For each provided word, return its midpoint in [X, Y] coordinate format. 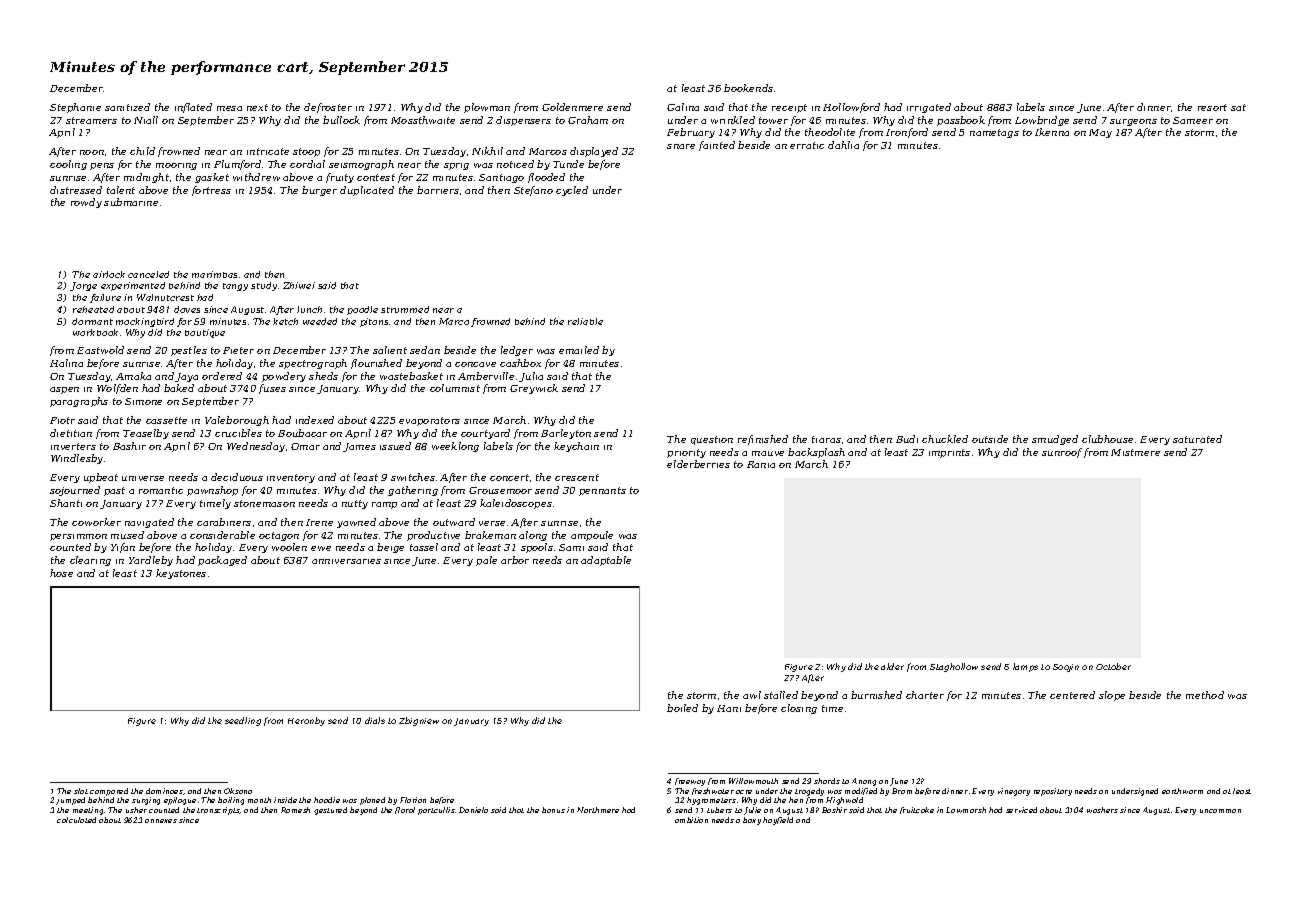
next [257, 107]
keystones [181, 574]
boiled [682, 708]
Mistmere [1135, 452]
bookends [748, 88]
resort [1212, 107]
